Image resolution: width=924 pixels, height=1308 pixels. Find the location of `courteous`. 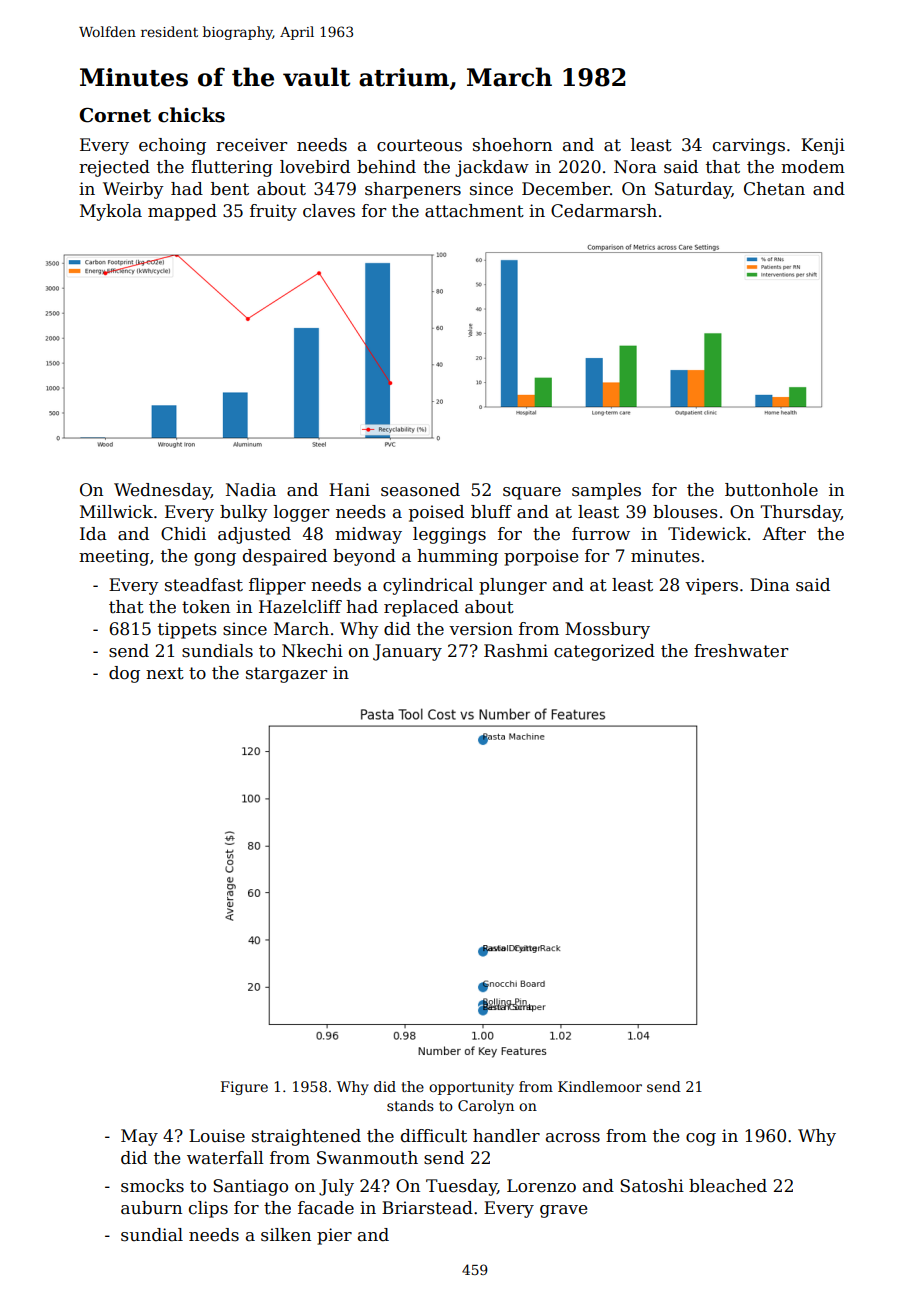

courteous is located at coordinates (419, 145).
